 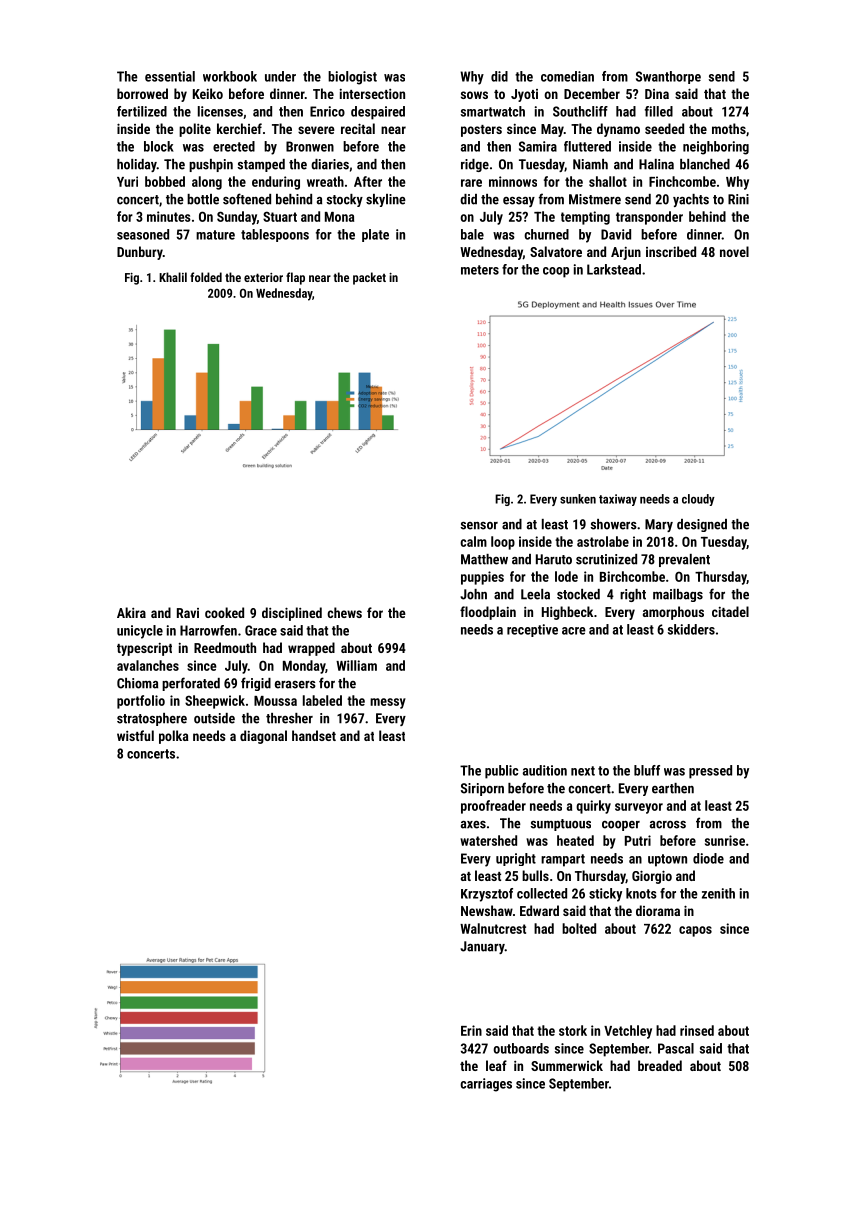 I want to click on Khalil, so click(x=173, y=277).
